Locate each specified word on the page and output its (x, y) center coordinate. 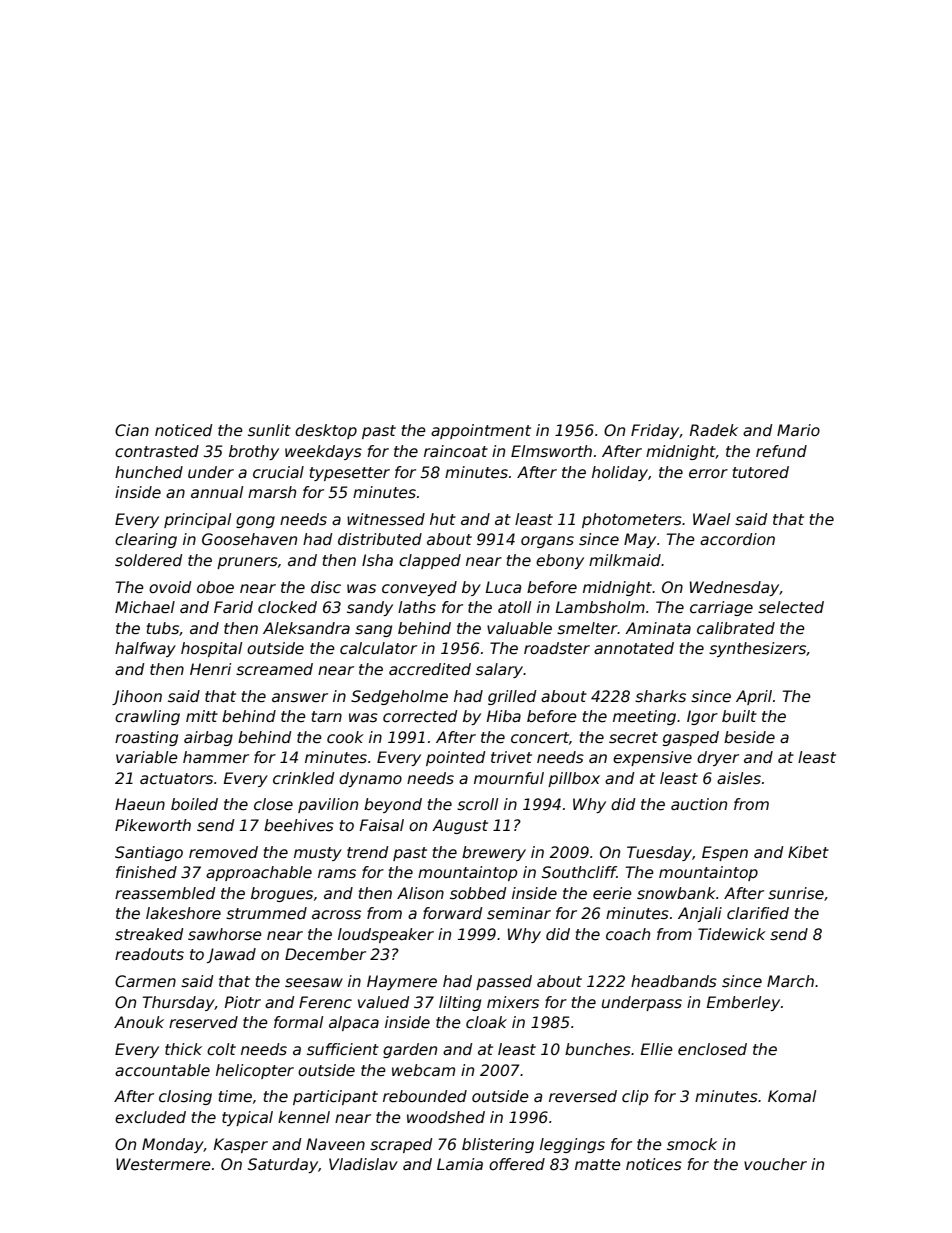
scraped (401, 1145)
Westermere (163, 1164)
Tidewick (732, 934)
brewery (494, 853)
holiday (620, 473)
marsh (272, 492)
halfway (145, 649)
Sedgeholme (399, 697)
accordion (737, 539)
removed (223, 852)
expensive (652, 758)
